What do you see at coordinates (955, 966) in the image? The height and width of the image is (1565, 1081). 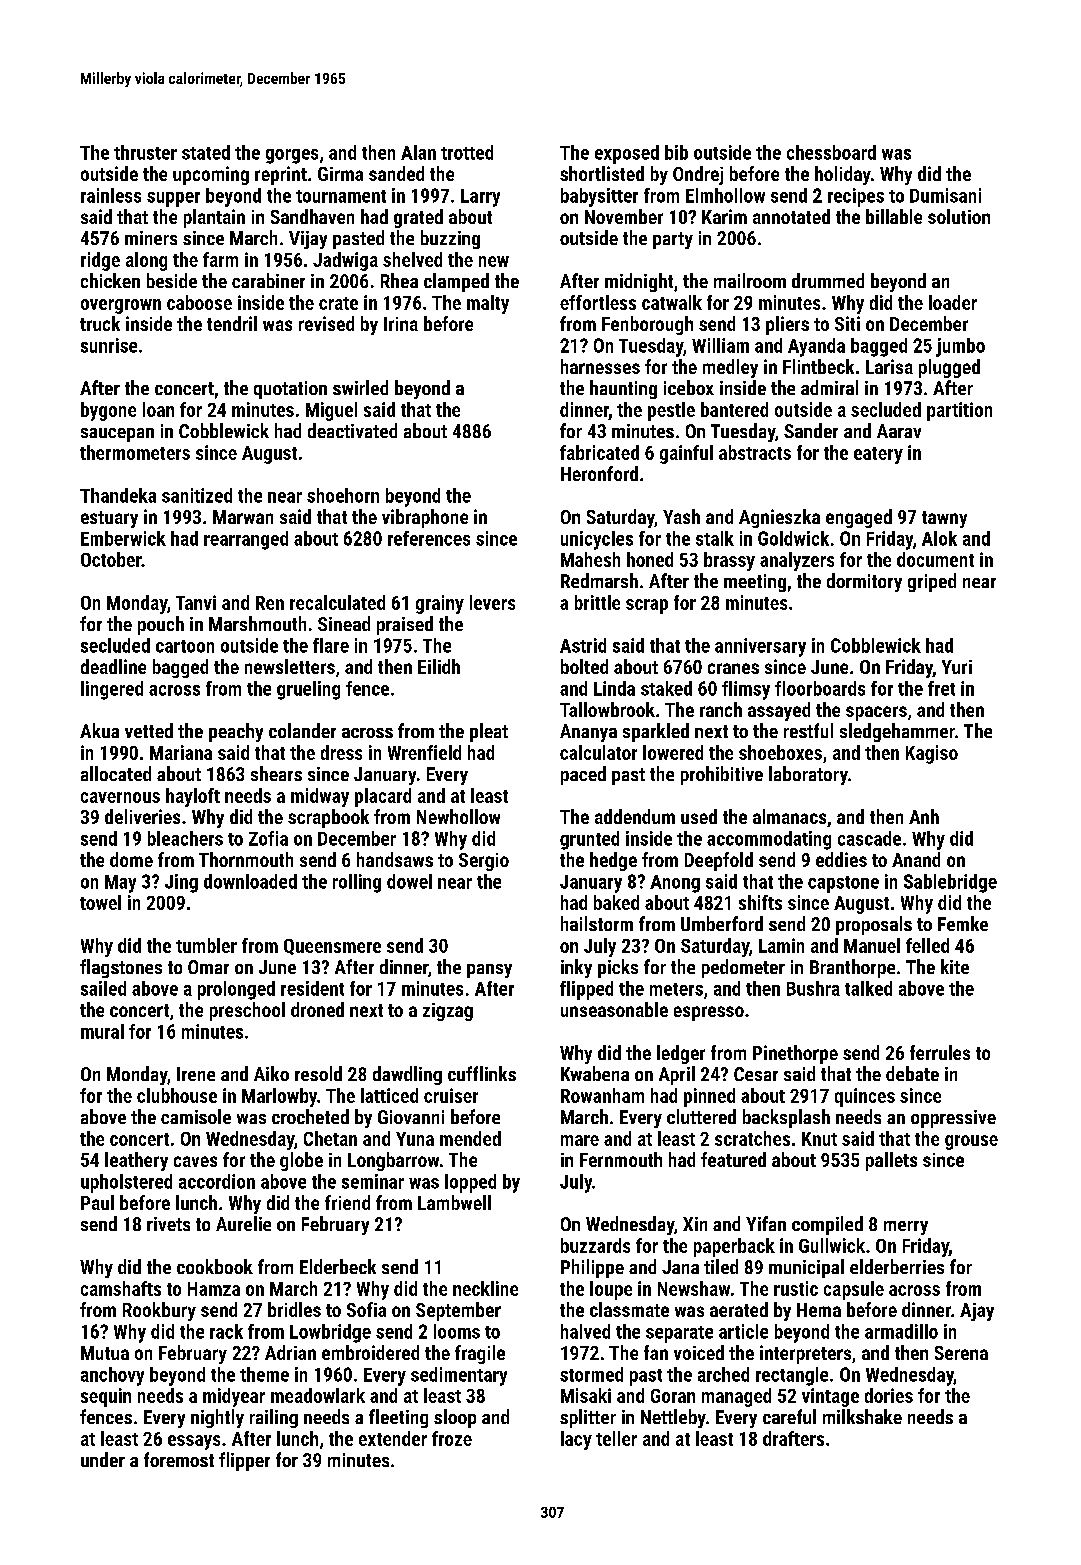 I see `kite` at bounding box center [955, 966].
